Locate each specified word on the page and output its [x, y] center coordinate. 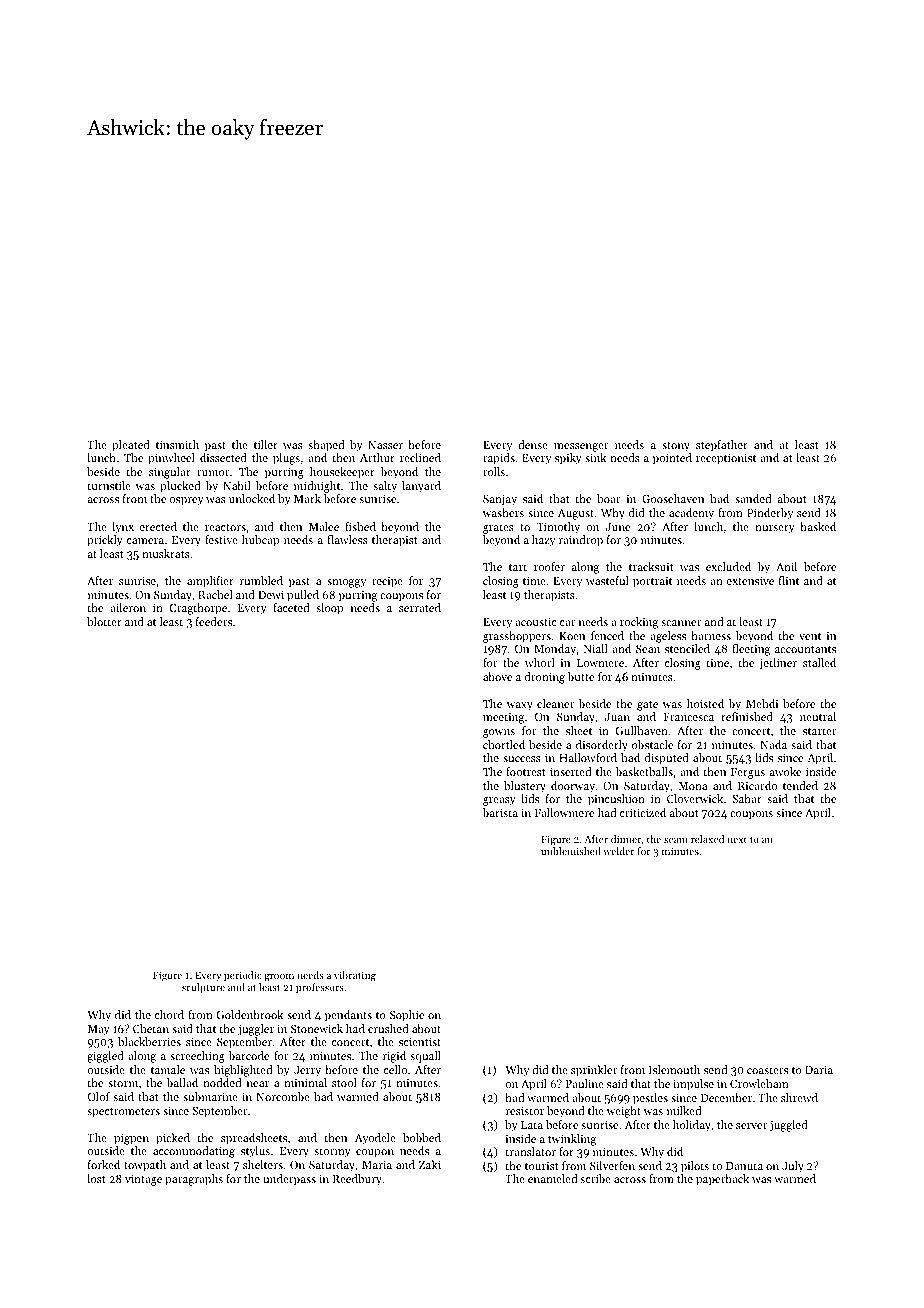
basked [818, 526]
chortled [504, 744]
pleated [131, 446]
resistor [525, 1111]
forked [104, 1164]
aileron [128, 607]
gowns [499, 733]
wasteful [607, 580]
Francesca [688, 717]
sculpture [203, 988]
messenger [581, 447]
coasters [767, 1070]
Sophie [407, 1016]
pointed [672, 459]
